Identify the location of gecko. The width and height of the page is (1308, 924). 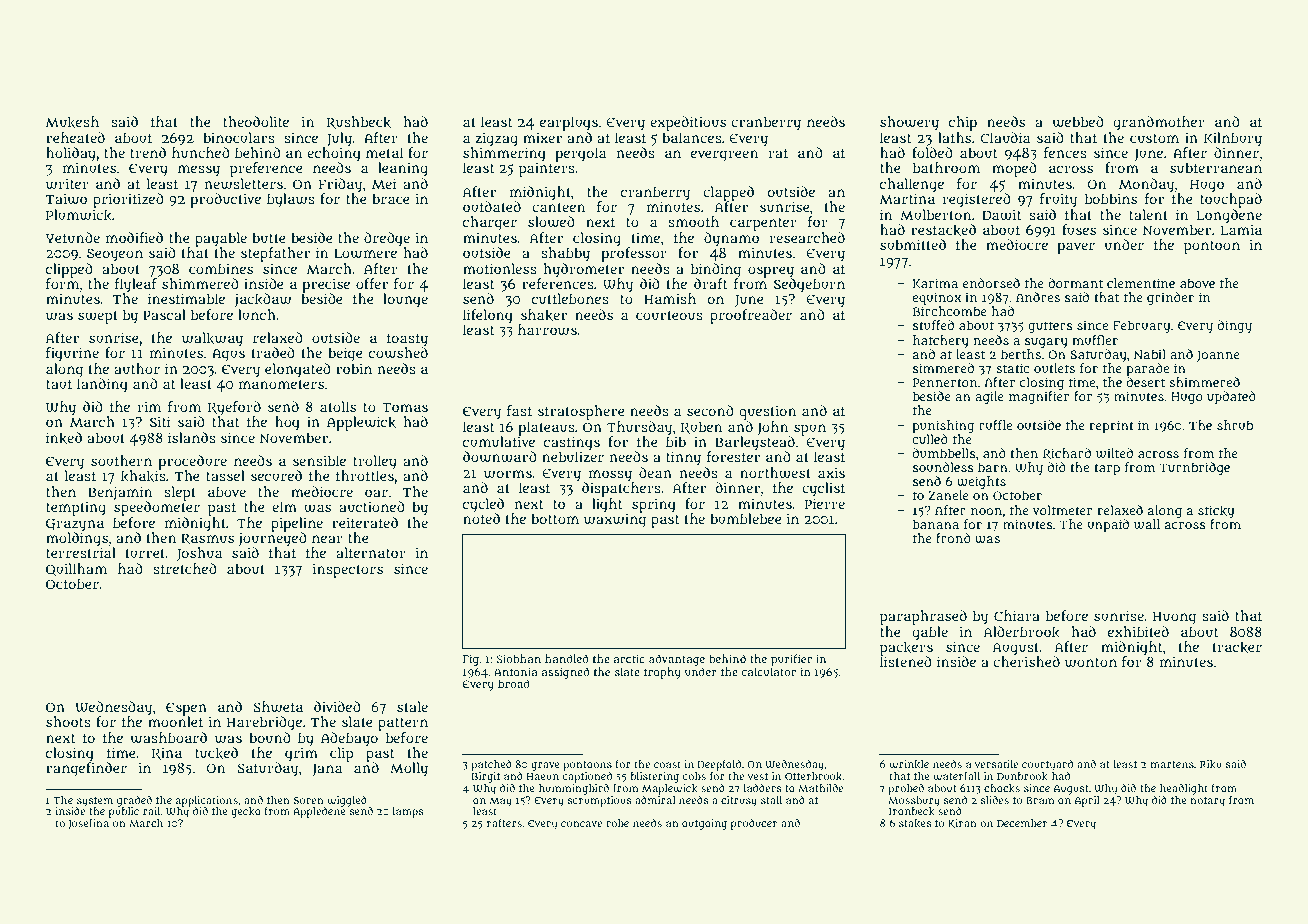
(246, 812).
